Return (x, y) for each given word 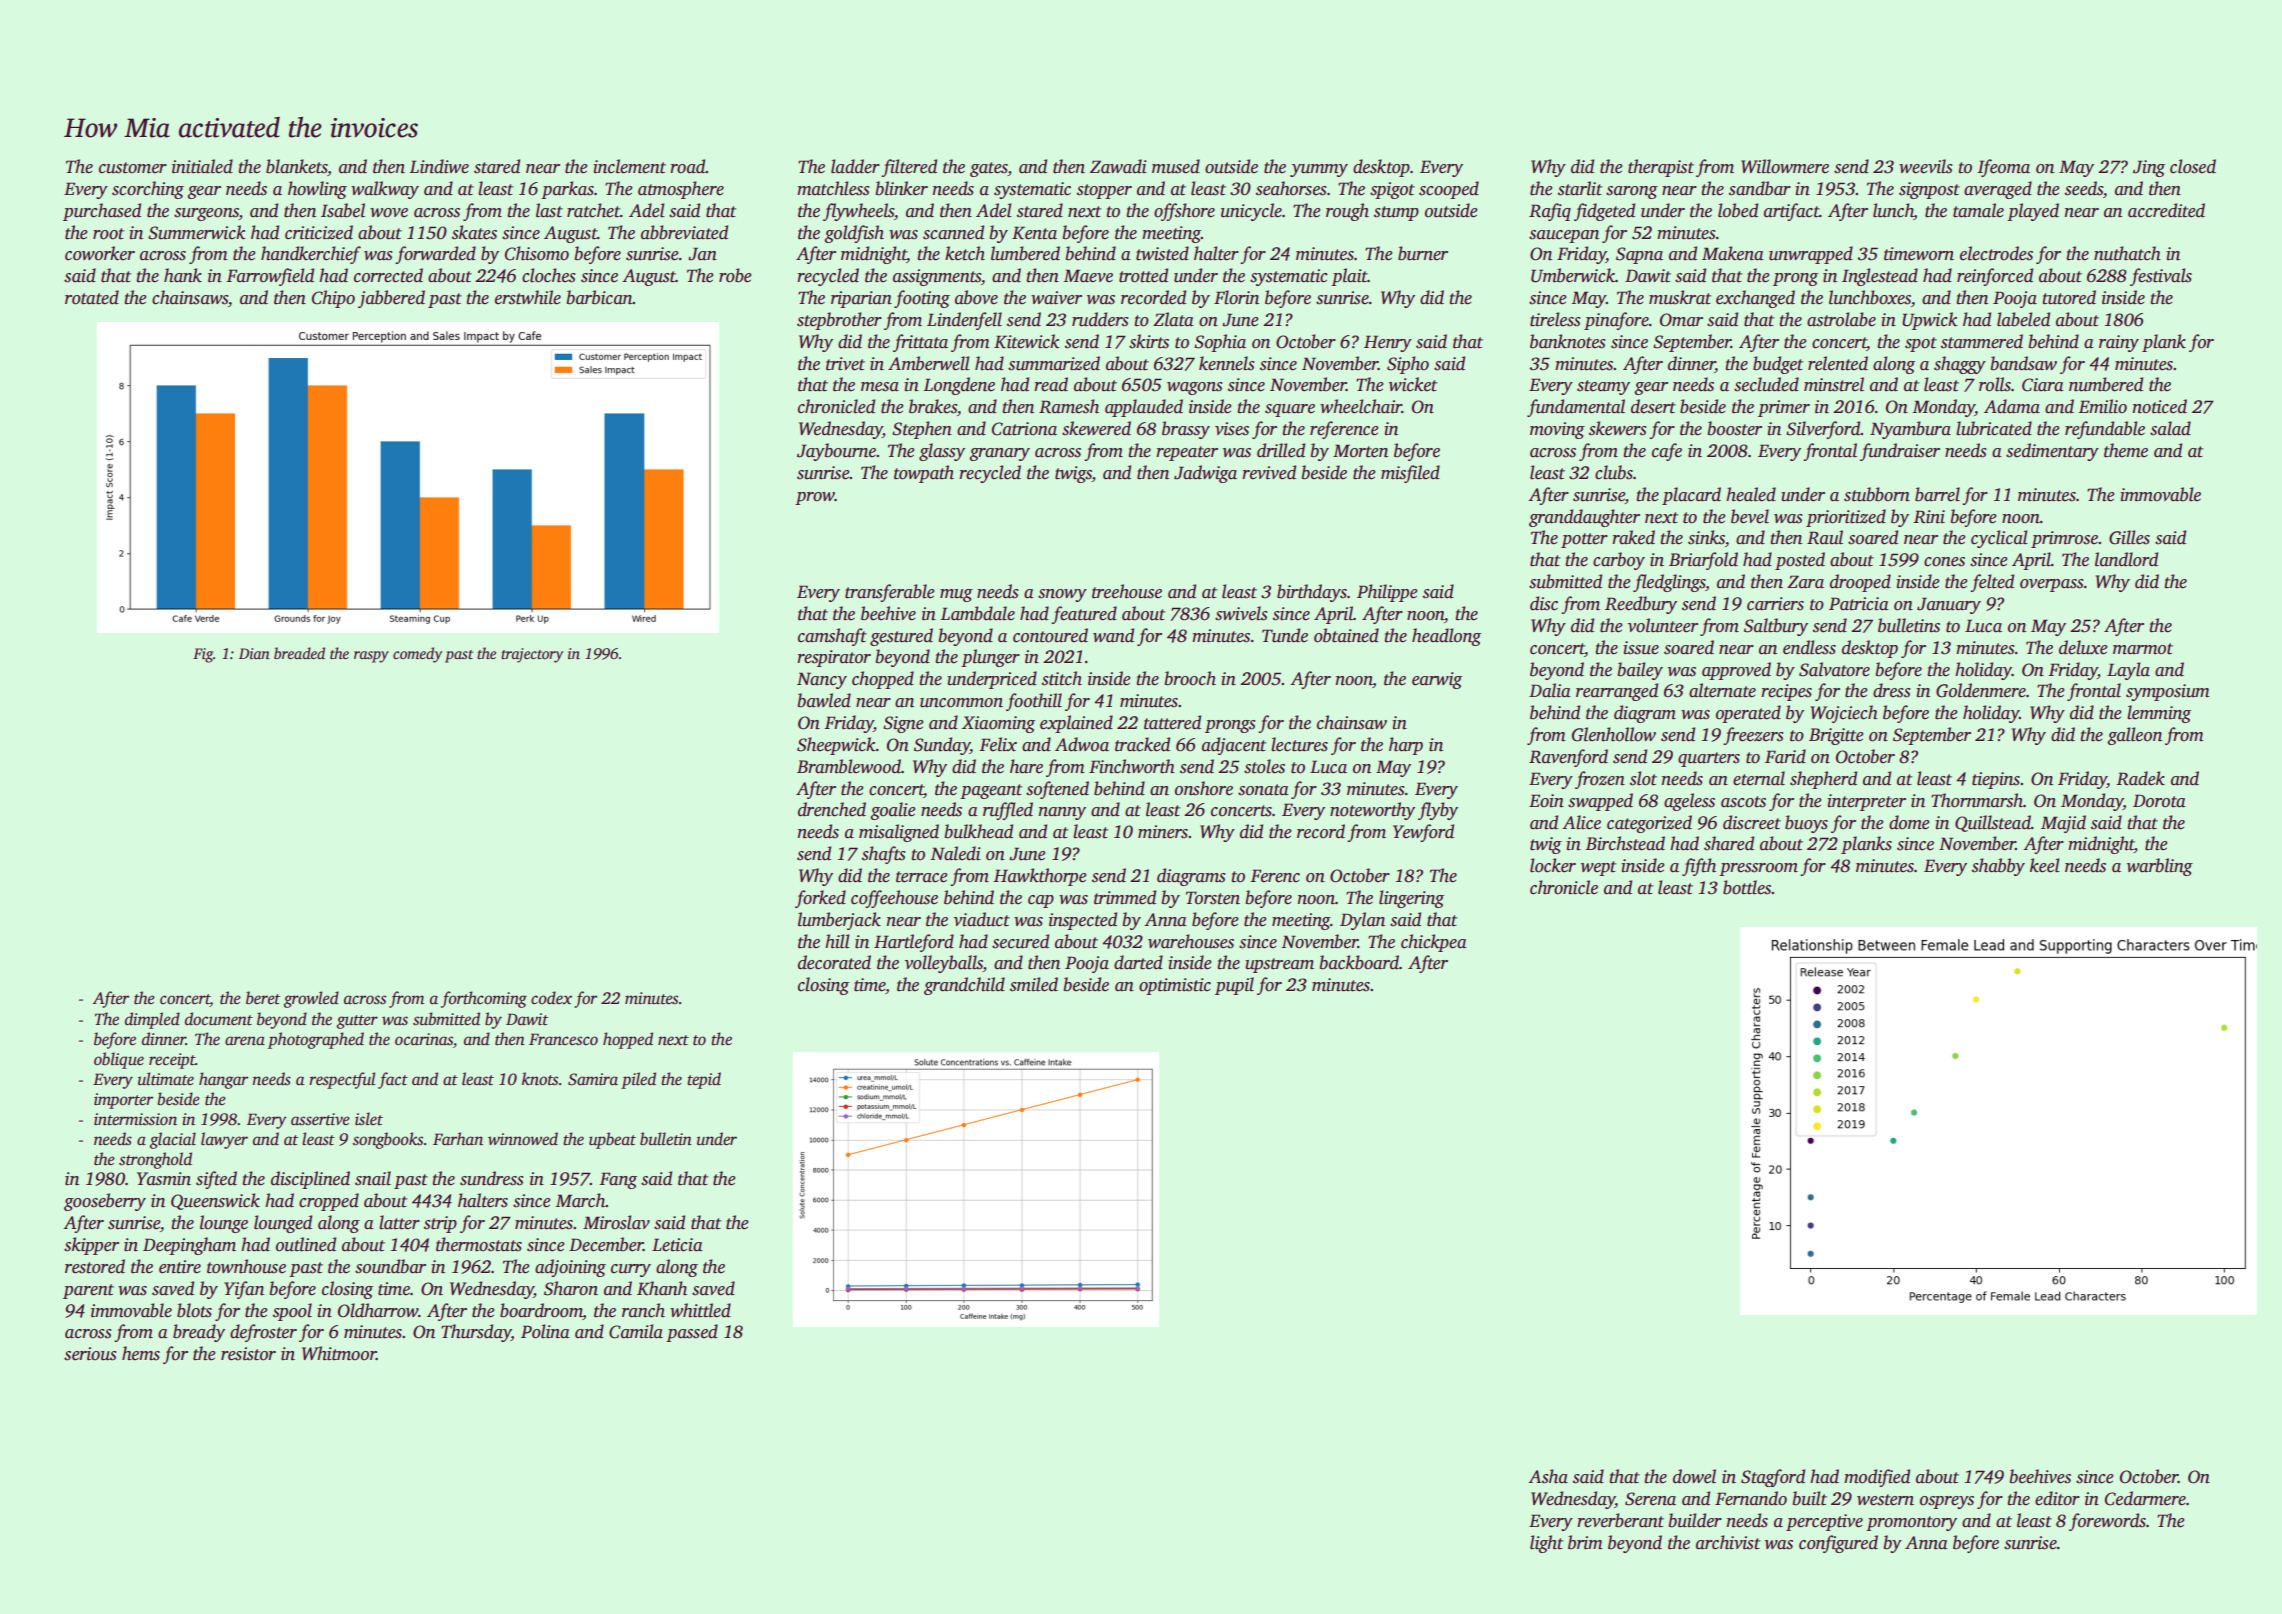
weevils (1925, 166)
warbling (2160, 867)
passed (692, 1333)
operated (1748, 714)
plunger (990, 658)
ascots (1743, 802)
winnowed (523, 1139)
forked (820, 899)
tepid (704, 1080)
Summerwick (197, 232)
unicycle (1251, 212)
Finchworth (1132, 766)
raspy (371, 657)
